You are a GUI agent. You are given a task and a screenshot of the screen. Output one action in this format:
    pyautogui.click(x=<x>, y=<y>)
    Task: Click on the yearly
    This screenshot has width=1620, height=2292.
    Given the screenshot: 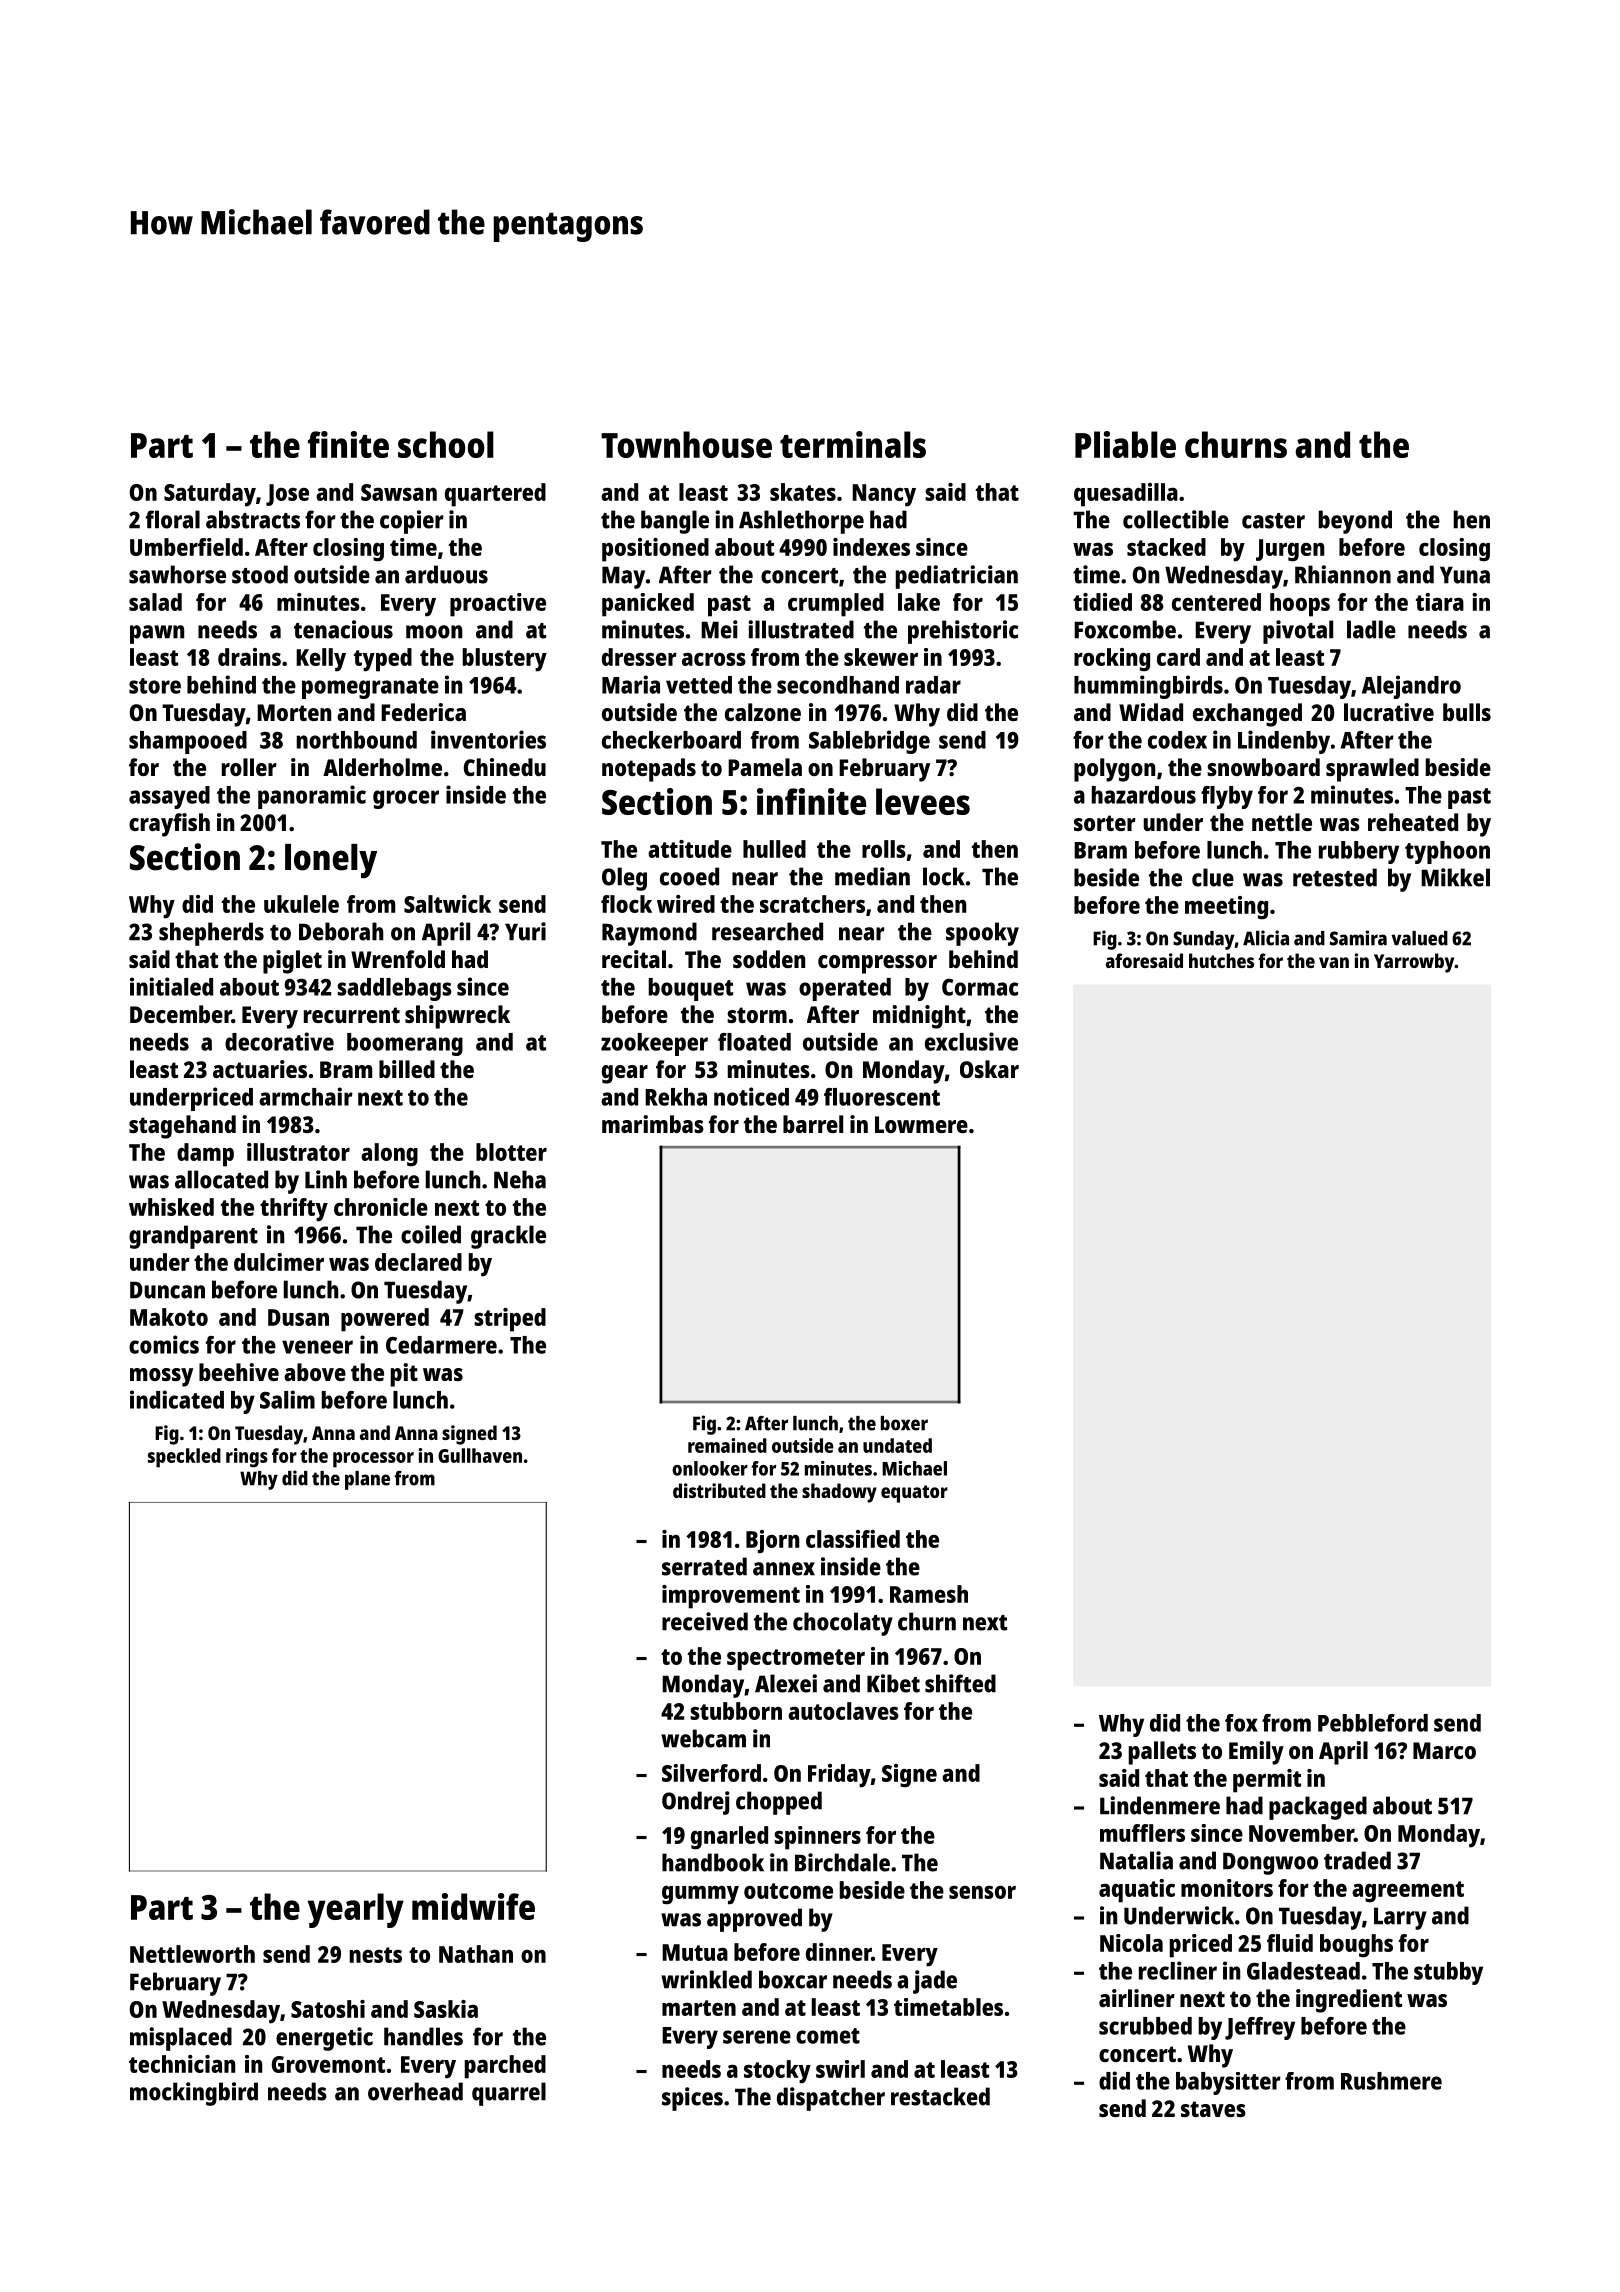 What is the action you would take?
    pyautogui.click(x=356, y=1910)
